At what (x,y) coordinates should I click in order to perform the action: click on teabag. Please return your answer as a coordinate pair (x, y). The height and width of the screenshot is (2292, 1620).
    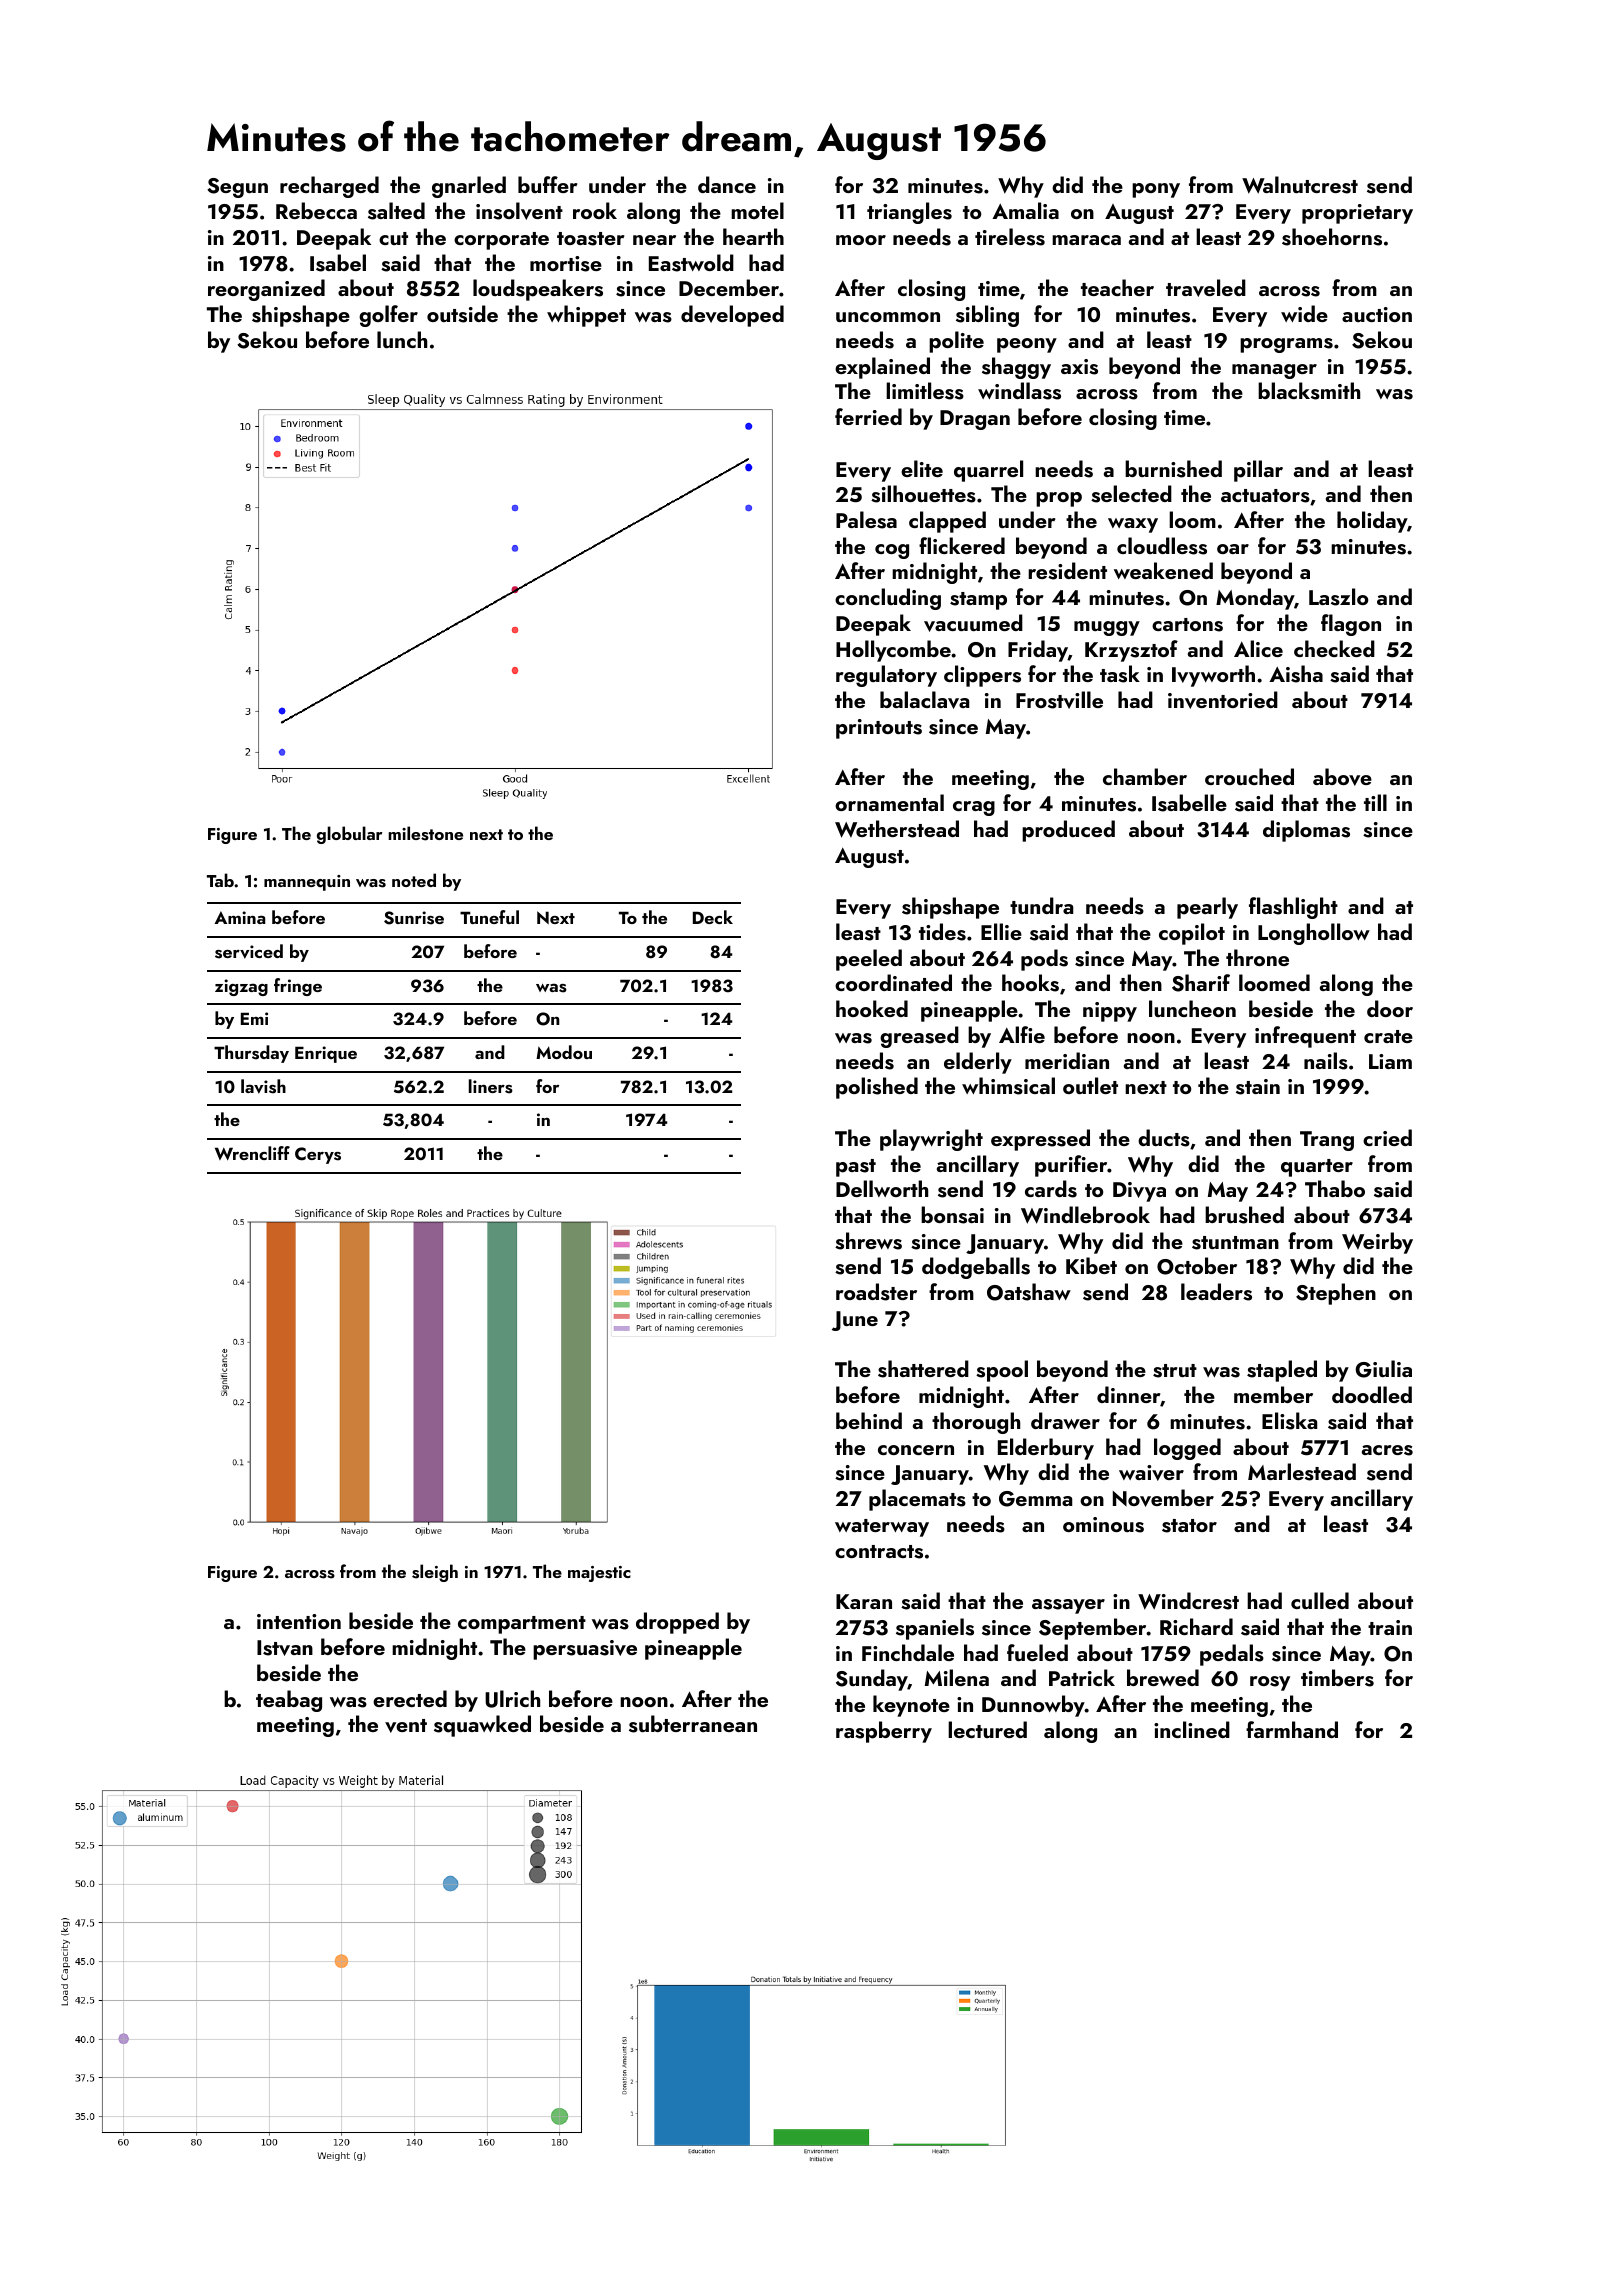
    Looking at the image, I should click on (289, 1701).
